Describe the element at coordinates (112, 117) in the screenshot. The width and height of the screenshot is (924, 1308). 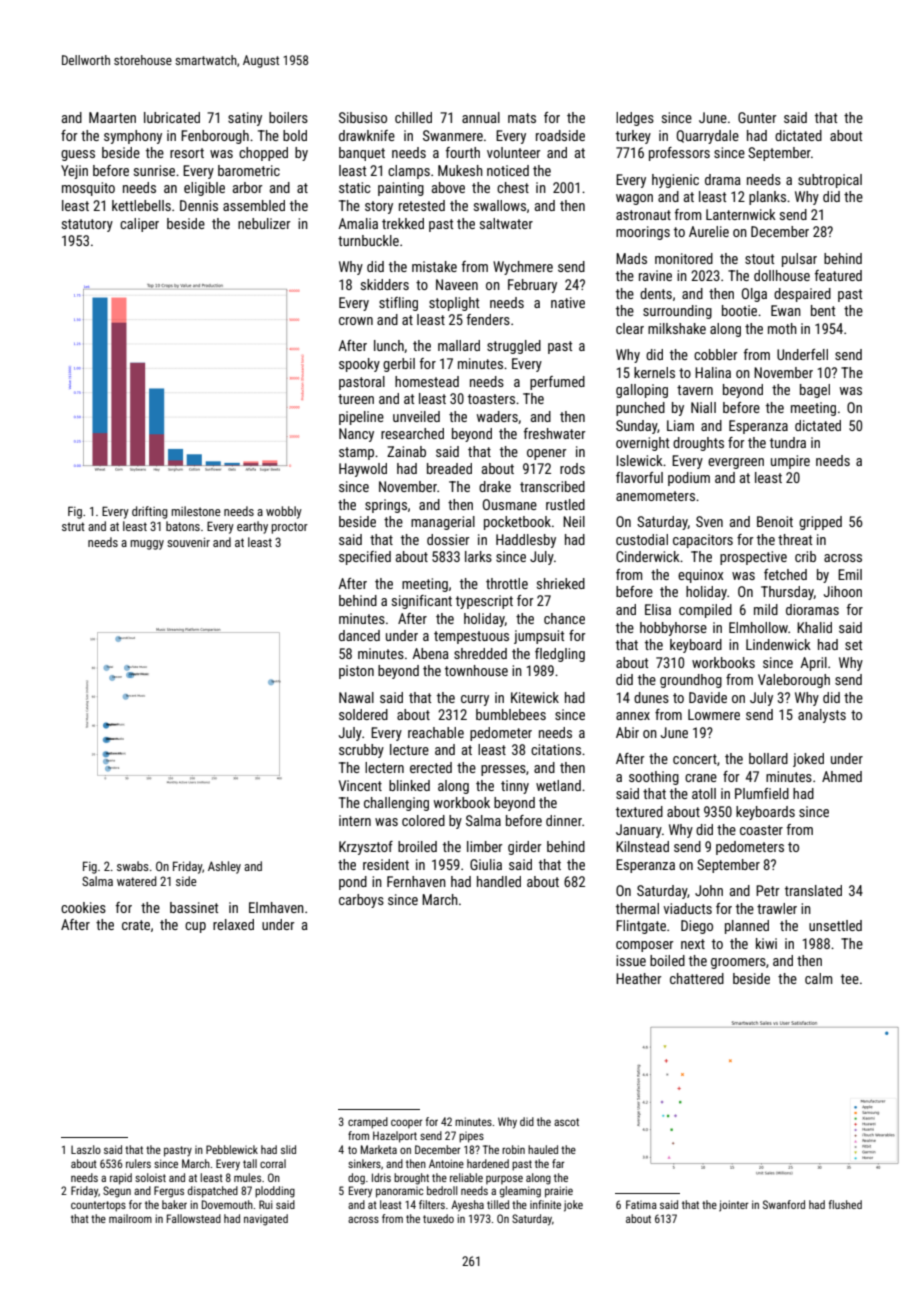
I see `Maarten` at that location.
